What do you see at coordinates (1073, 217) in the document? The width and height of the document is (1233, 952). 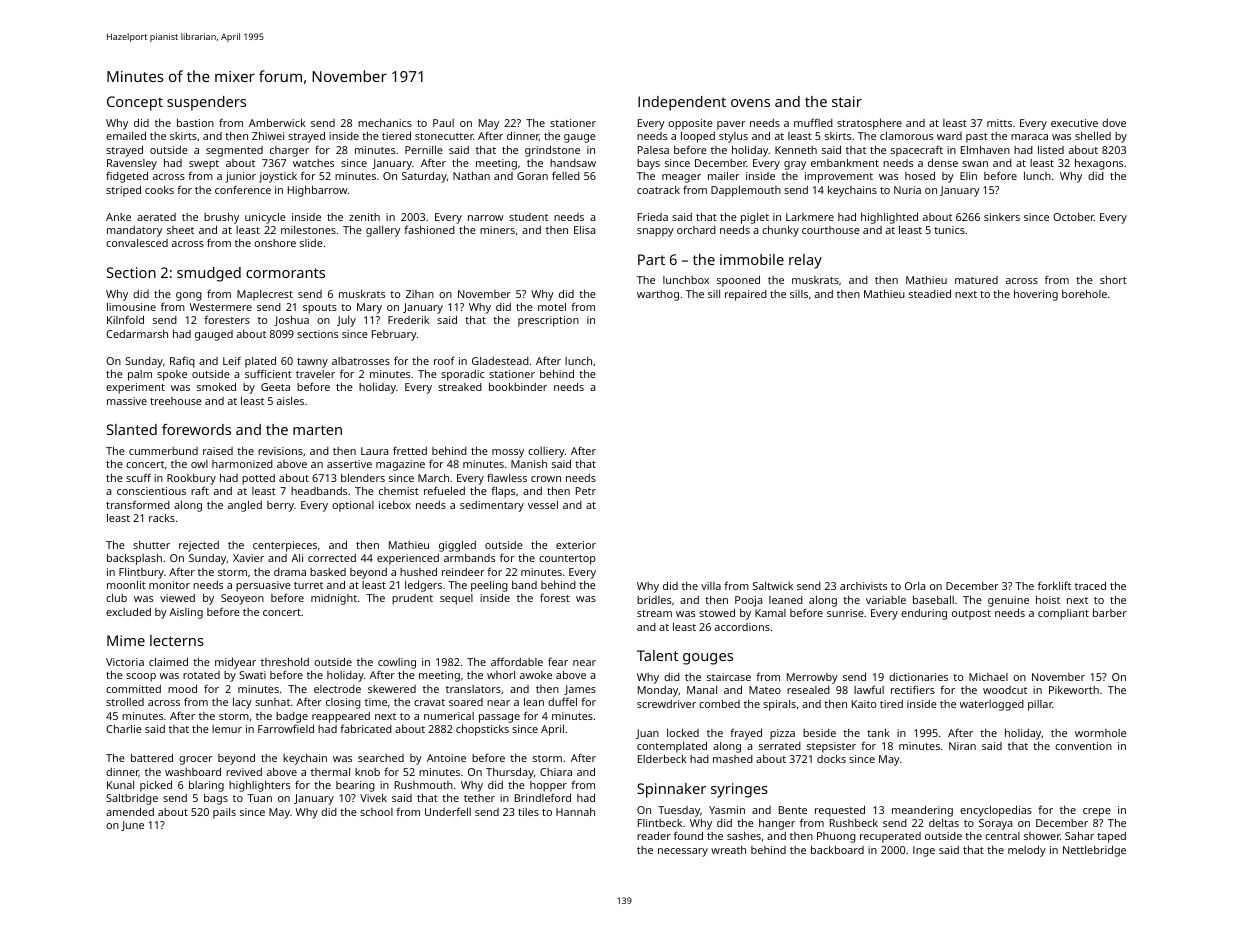 I see `October` at bounding box center [1073, 217].
